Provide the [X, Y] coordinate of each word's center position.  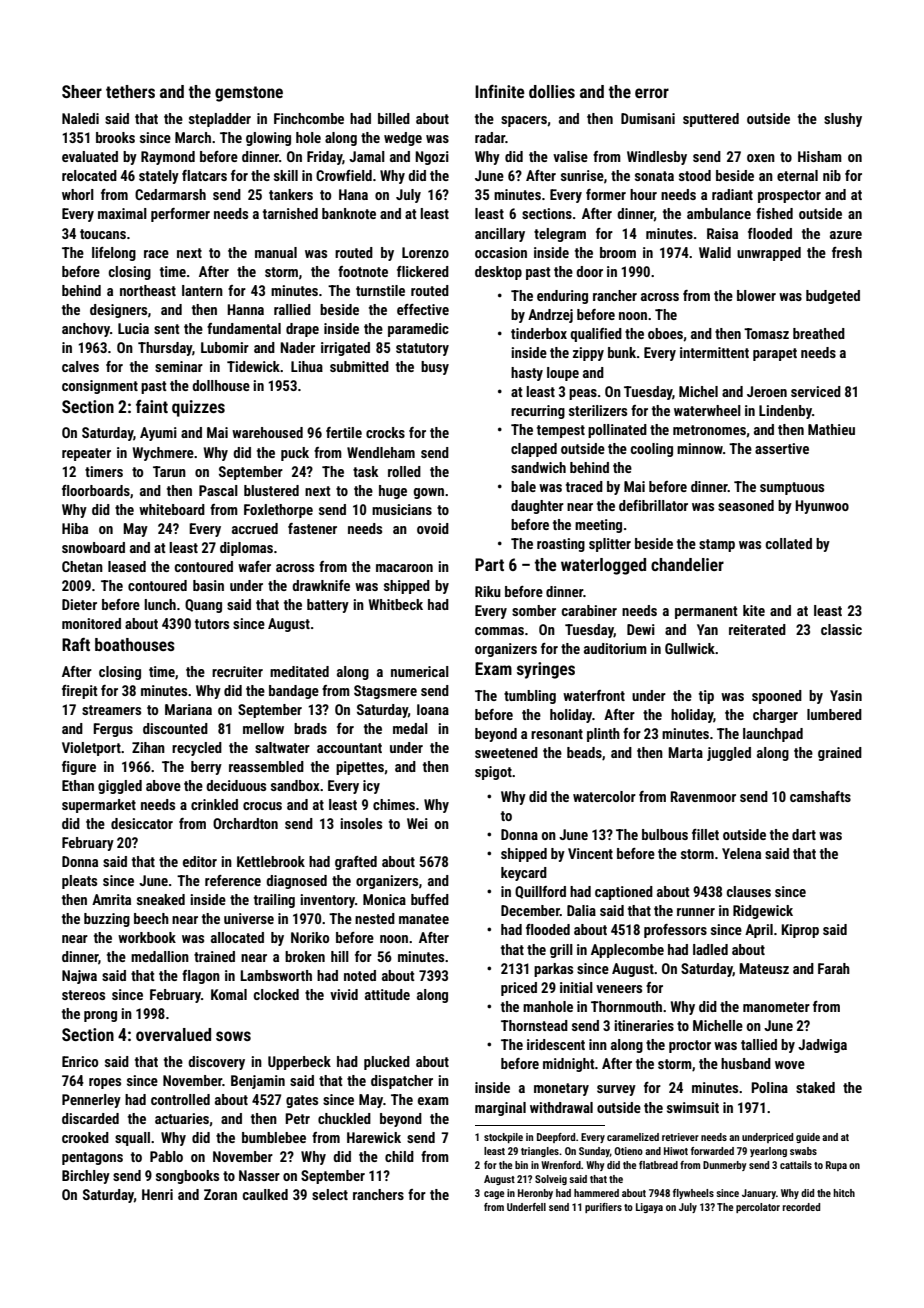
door [589, 271]
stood [695, 175]
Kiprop [800, 931]
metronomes [709, 430]
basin [208, 585]
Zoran [220, 1194]
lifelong [114, 254]
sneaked [161, 899]
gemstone [249, 94]
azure [846, 235]
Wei [417, 823]
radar [490, 137]
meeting [598, 526]
